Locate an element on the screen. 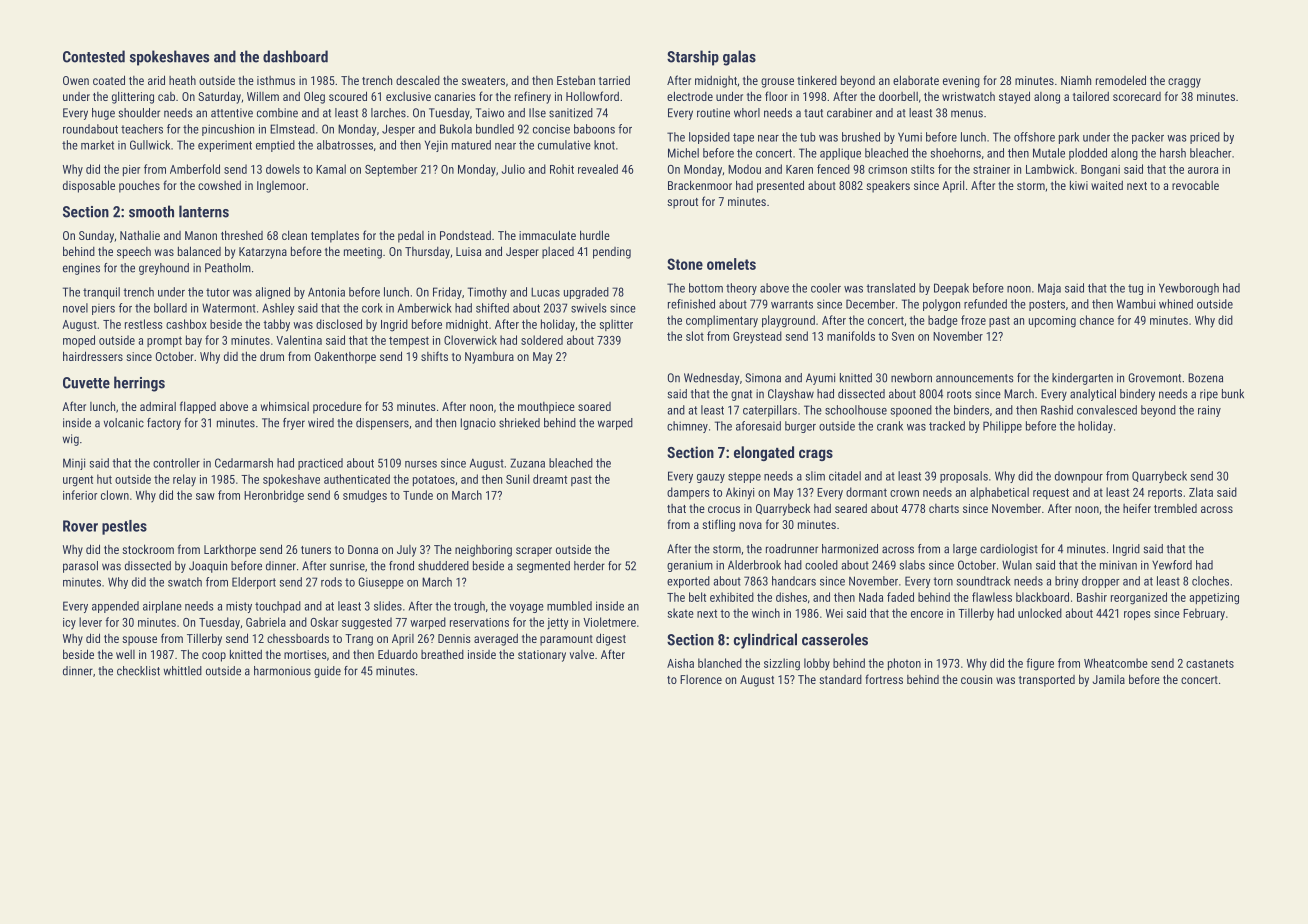 This screenshot has height=924, width=1308. Katarzyna is located at coordinates (263, 253).
